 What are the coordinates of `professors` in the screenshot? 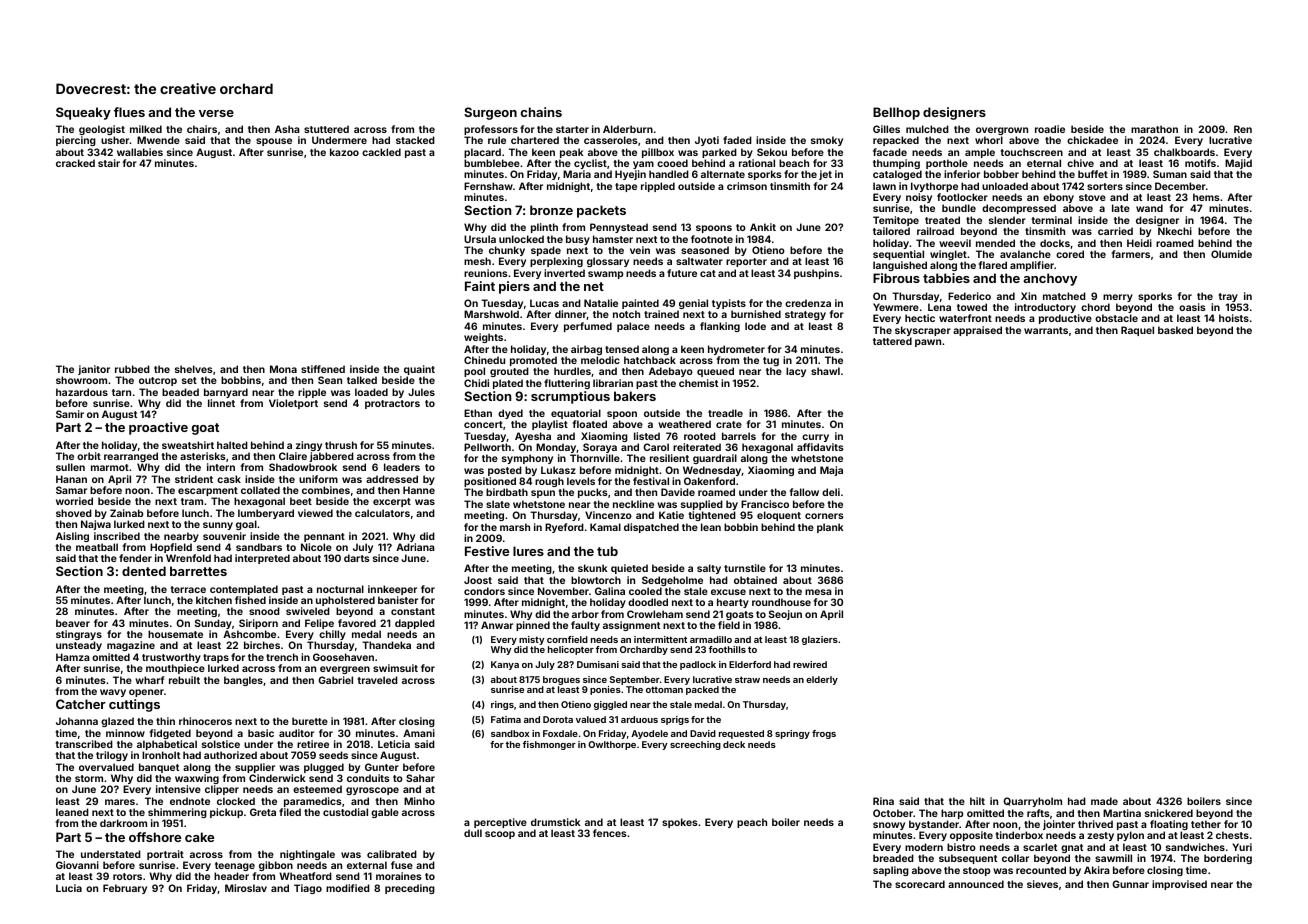 It's located at (491, 130).
